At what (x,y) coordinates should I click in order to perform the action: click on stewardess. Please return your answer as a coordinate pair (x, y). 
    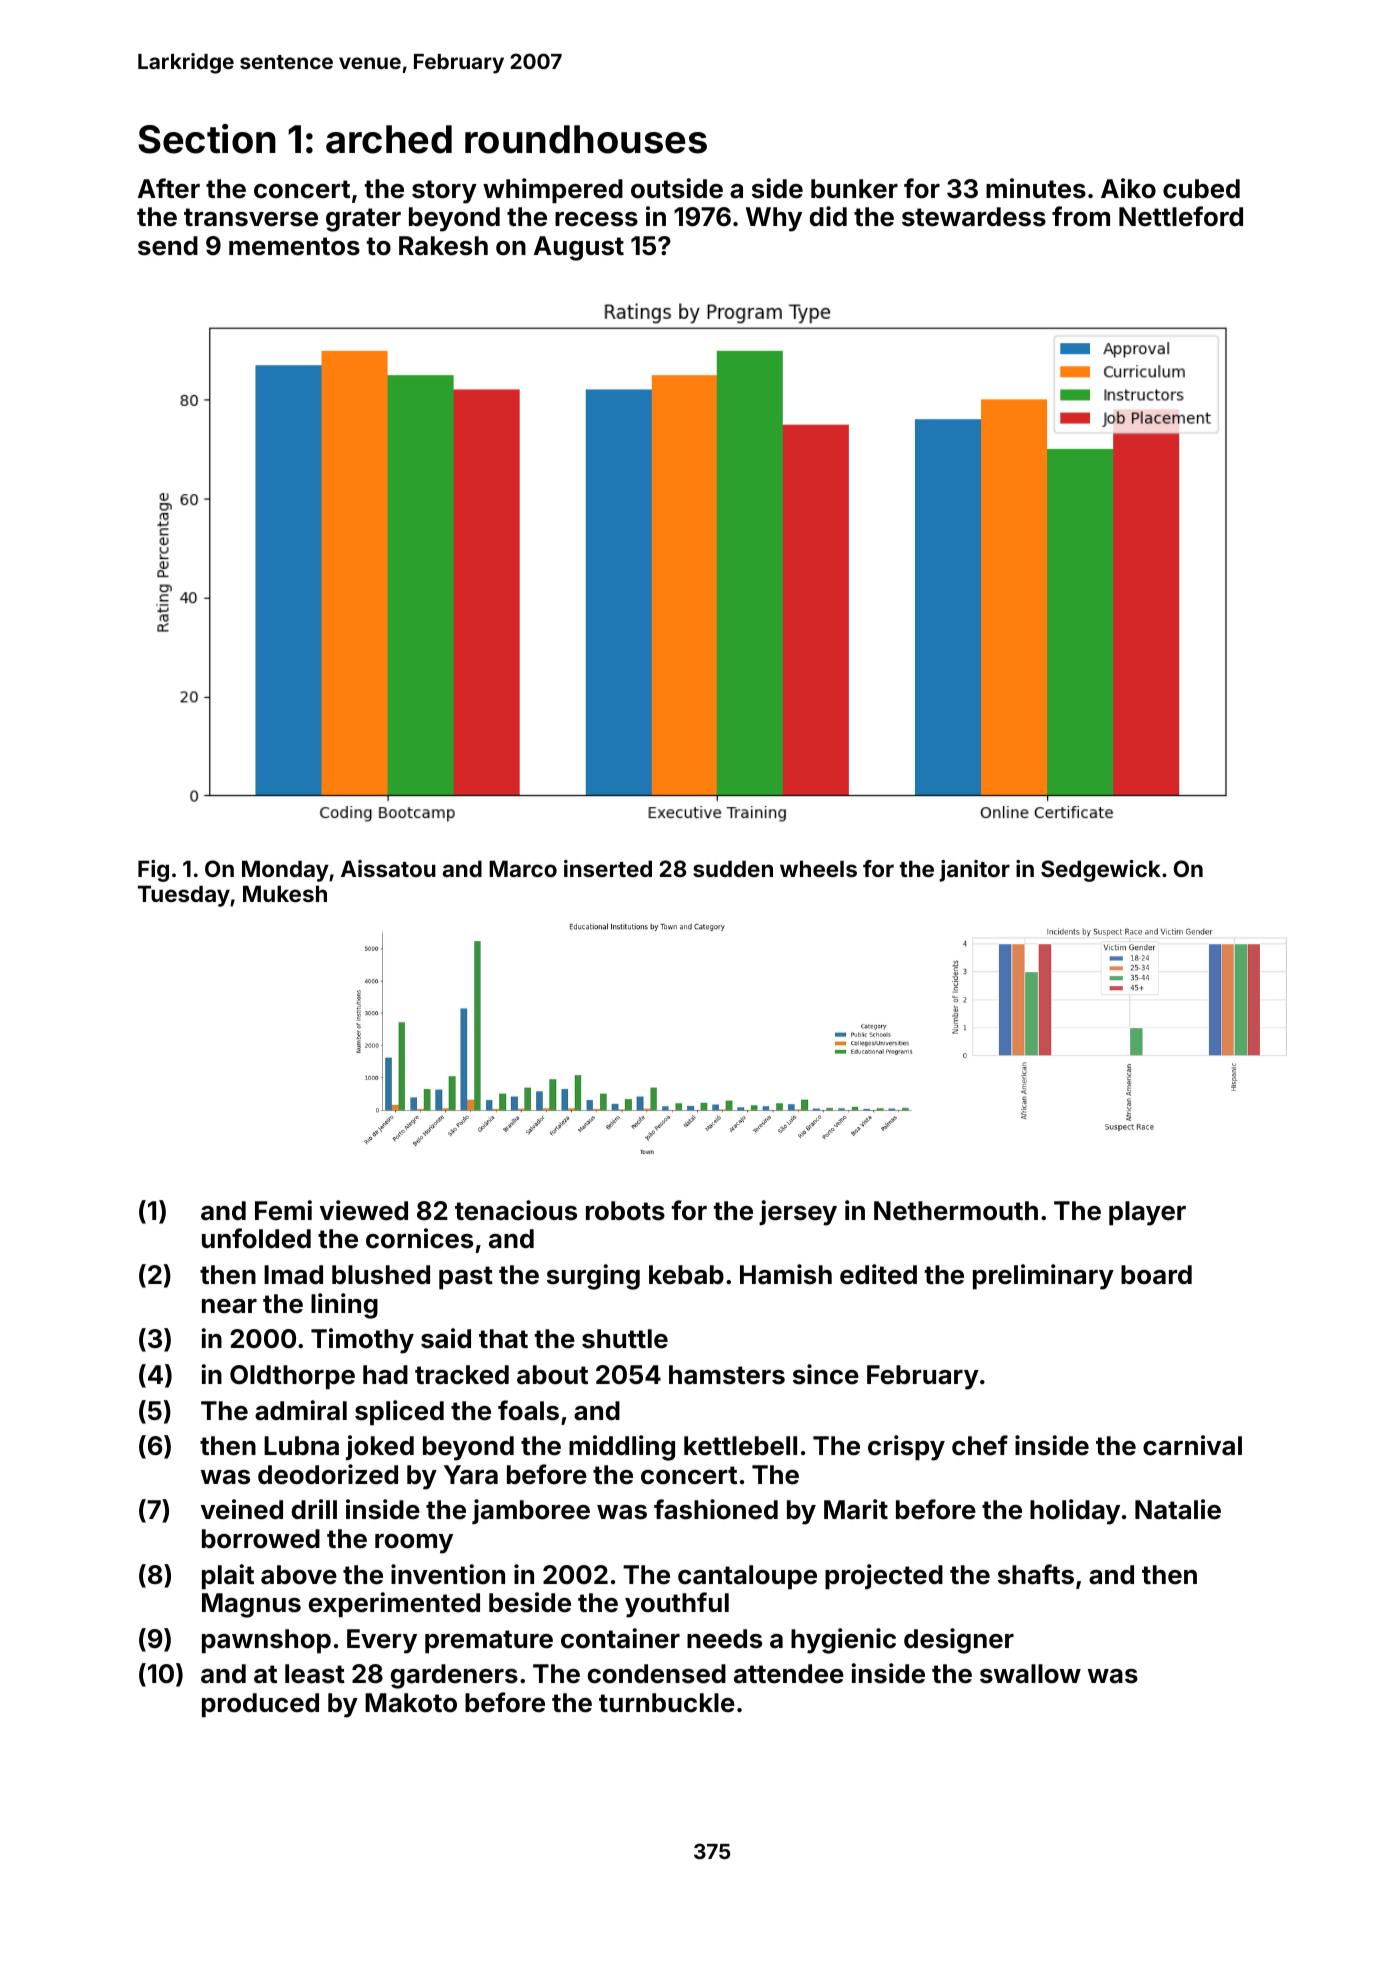
    Looking at the image, I should click on (974, 217).
